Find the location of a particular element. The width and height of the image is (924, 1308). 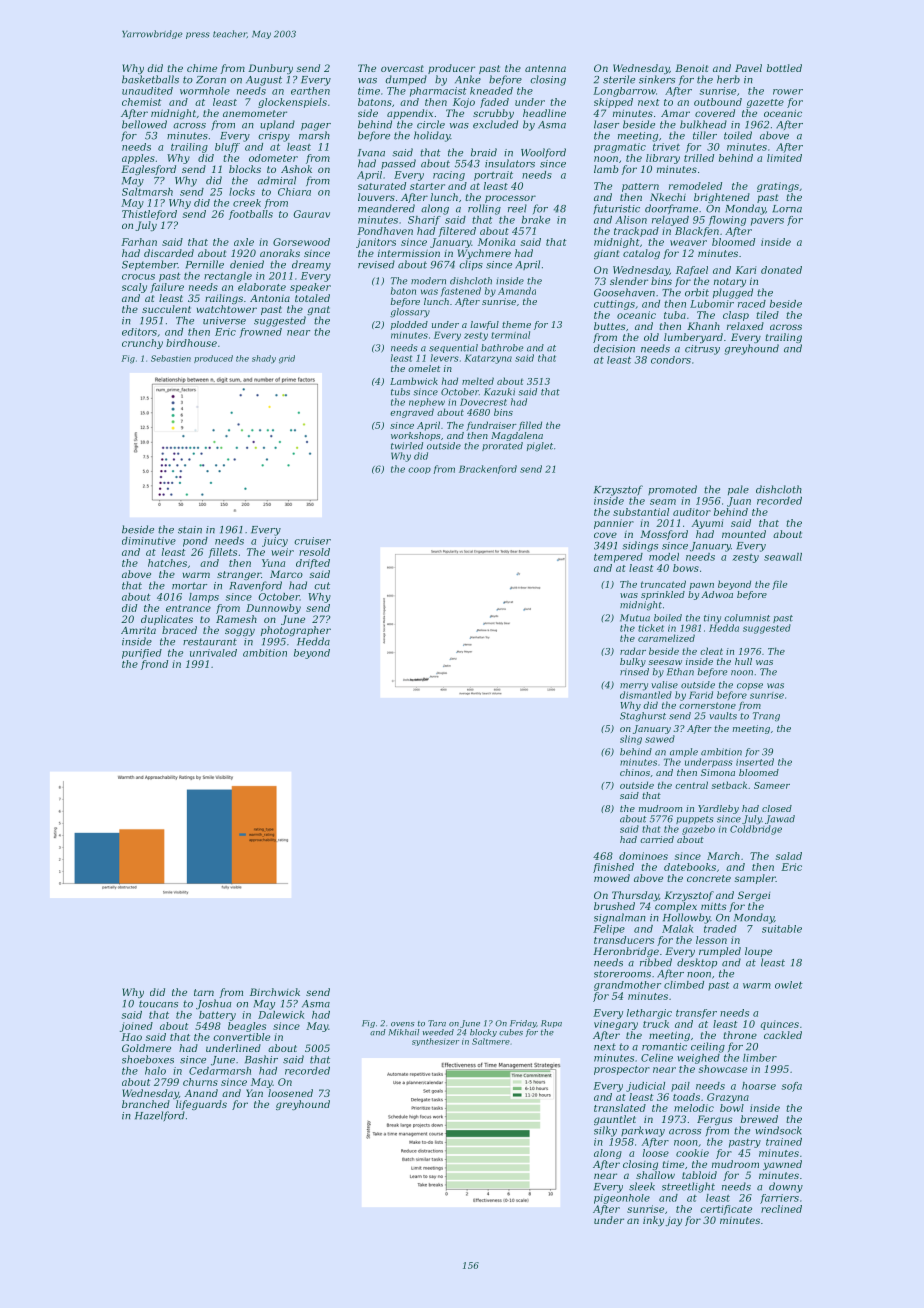

basketballs is located at coordinates (150, 79).
